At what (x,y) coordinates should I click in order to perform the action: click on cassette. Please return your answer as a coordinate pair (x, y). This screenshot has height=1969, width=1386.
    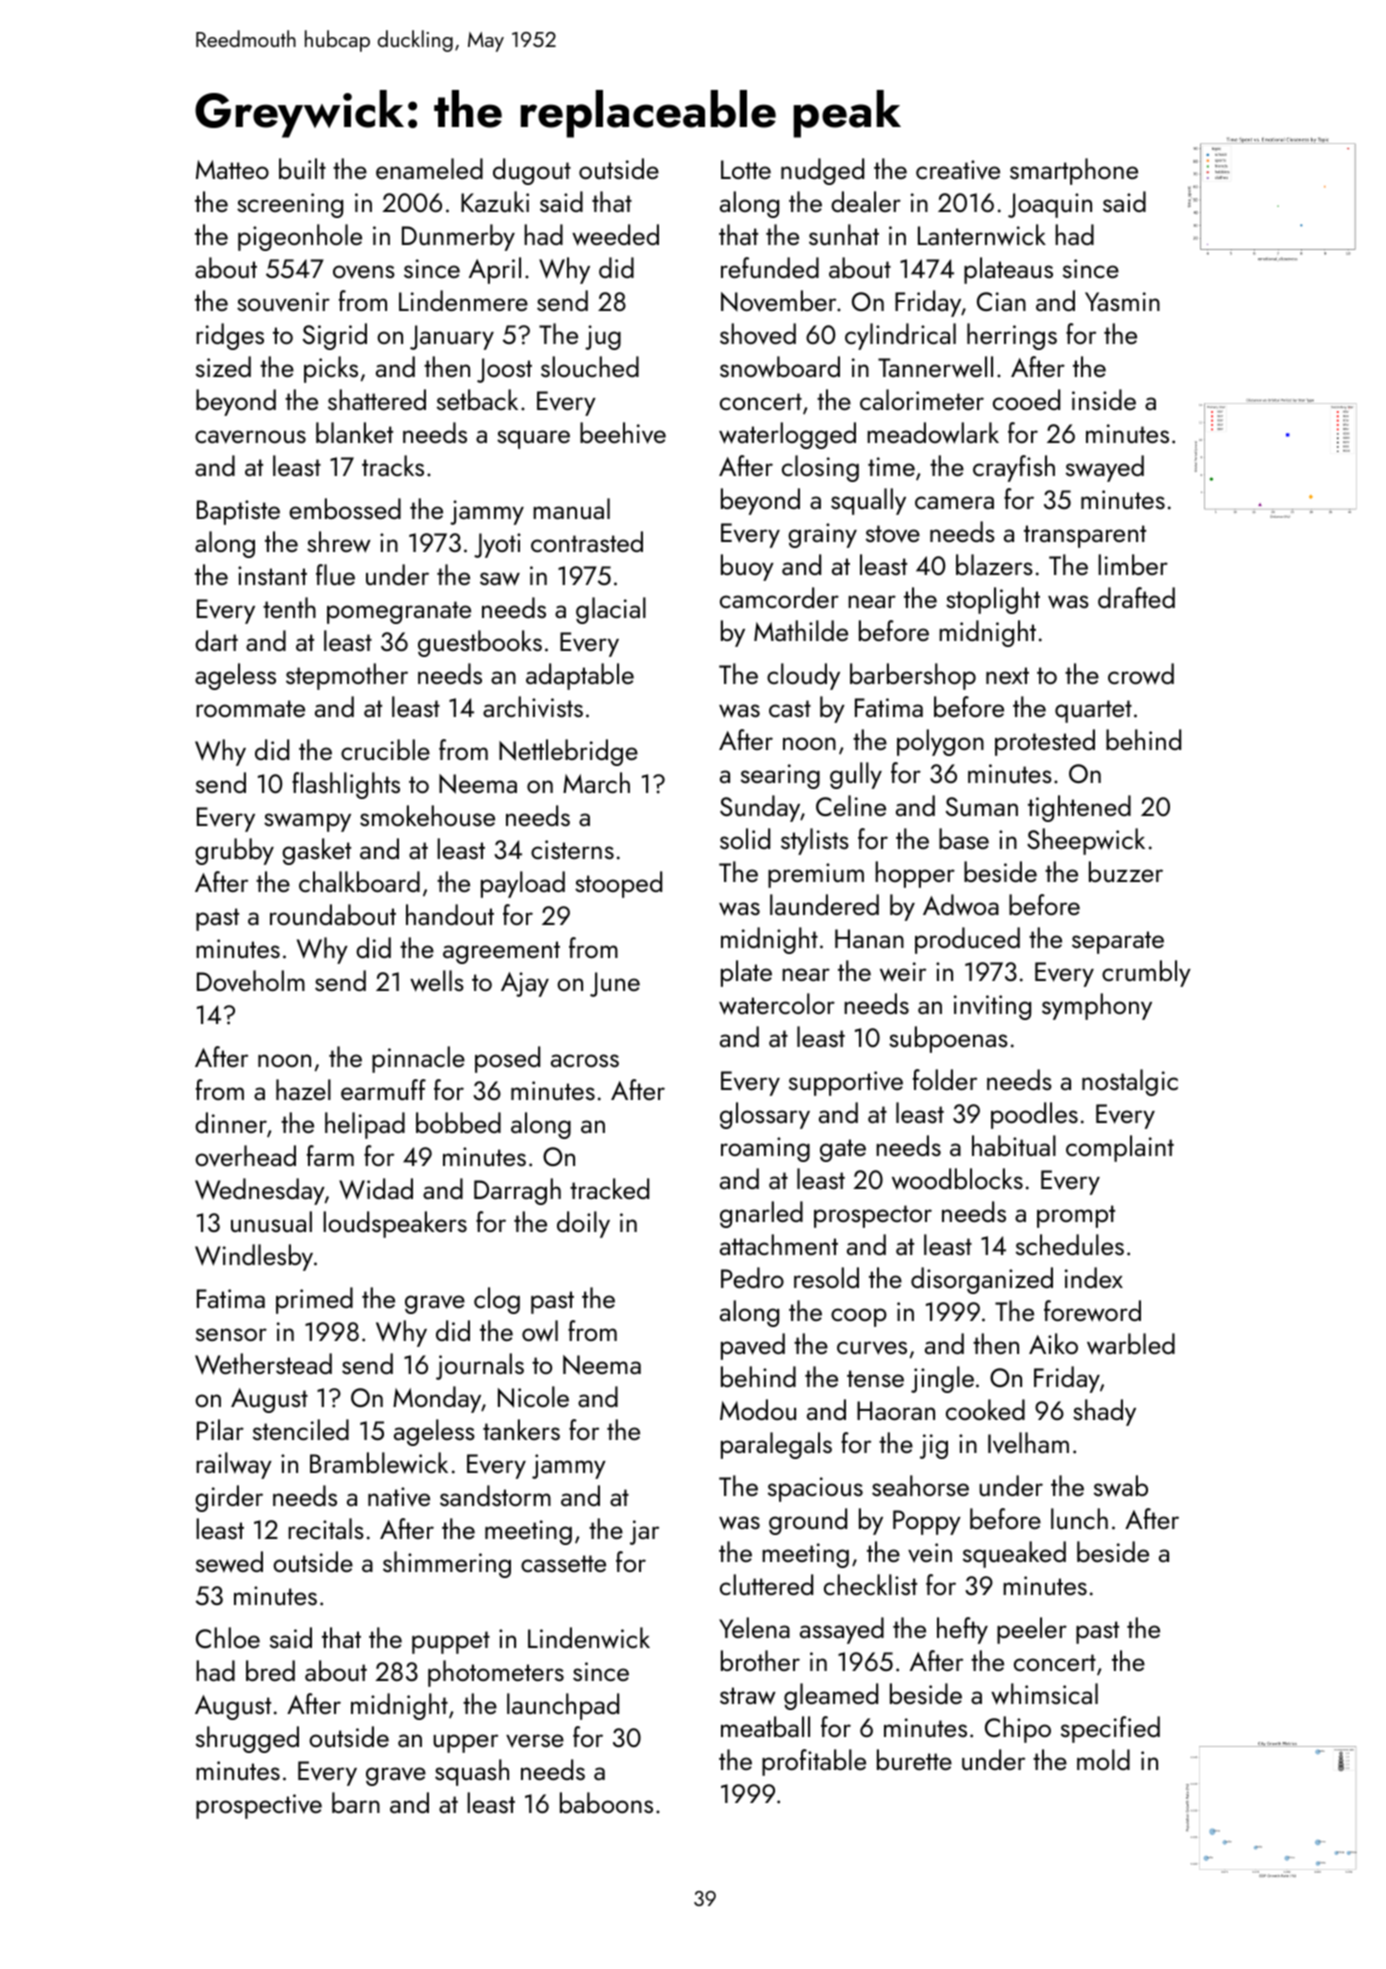
    Looking at the image, I should click on (563, 1563).
